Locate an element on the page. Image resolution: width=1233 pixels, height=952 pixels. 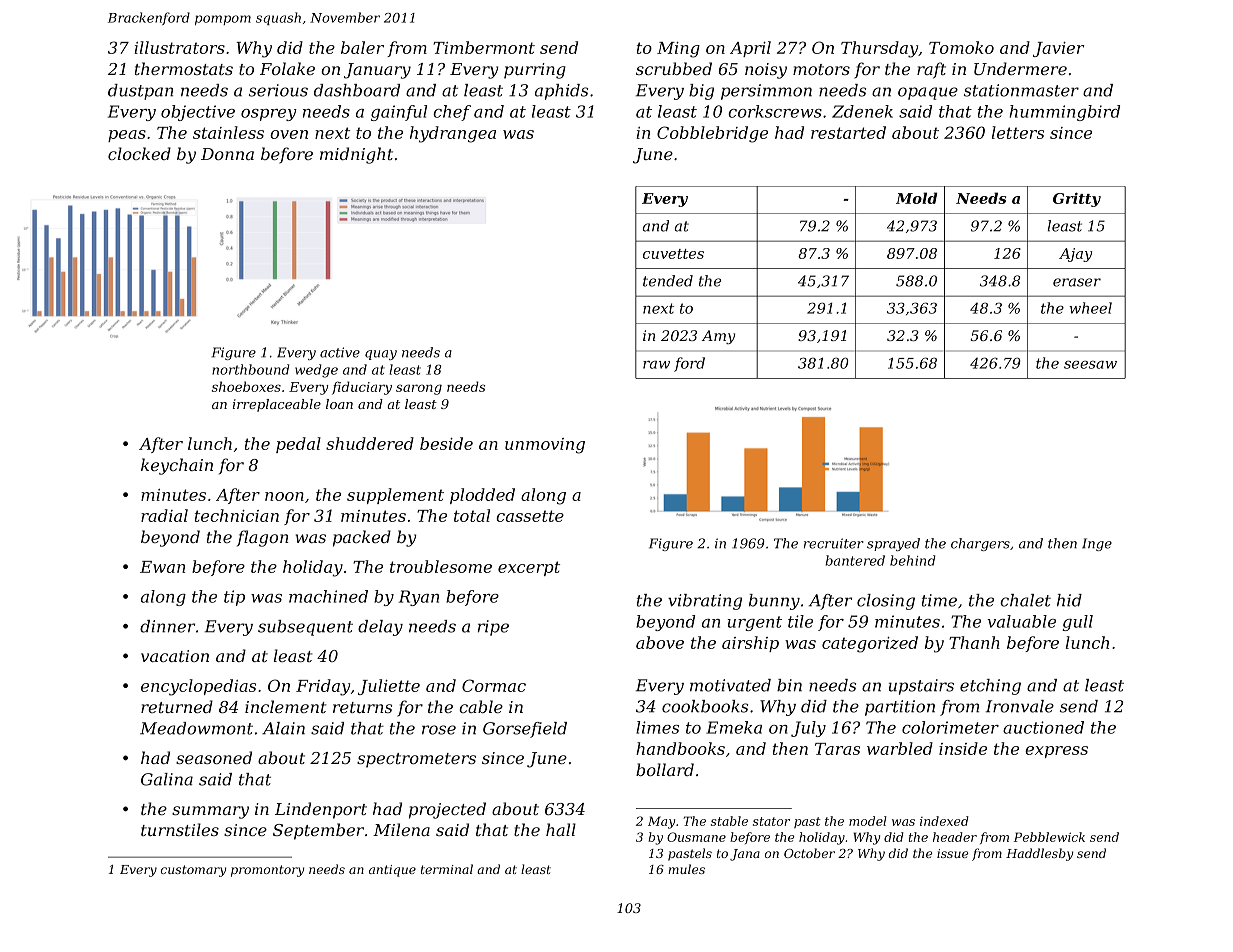
letters is located at coordinates (1018, 132).
